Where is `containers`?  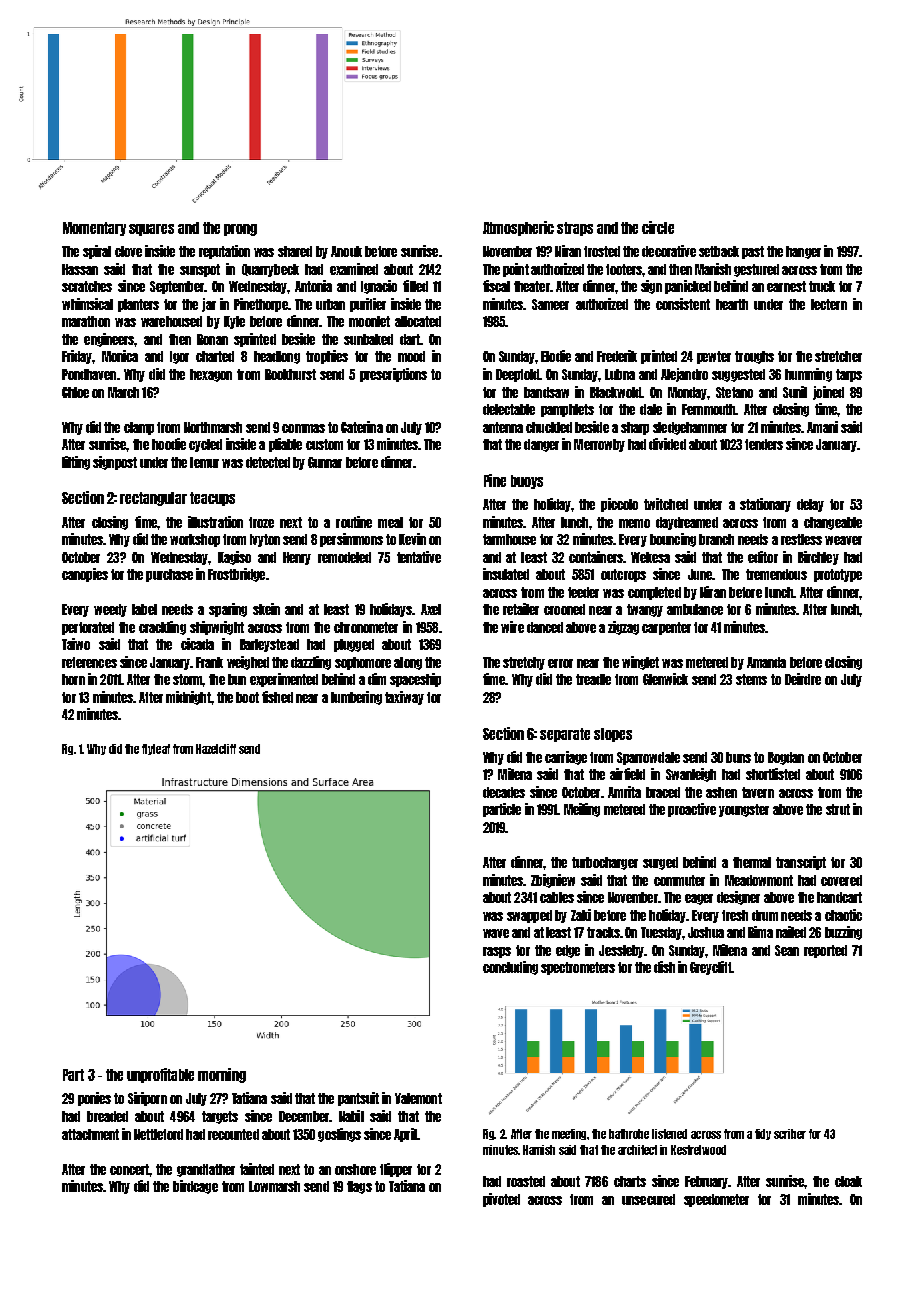
containers is located at coordinates (596, 557).
